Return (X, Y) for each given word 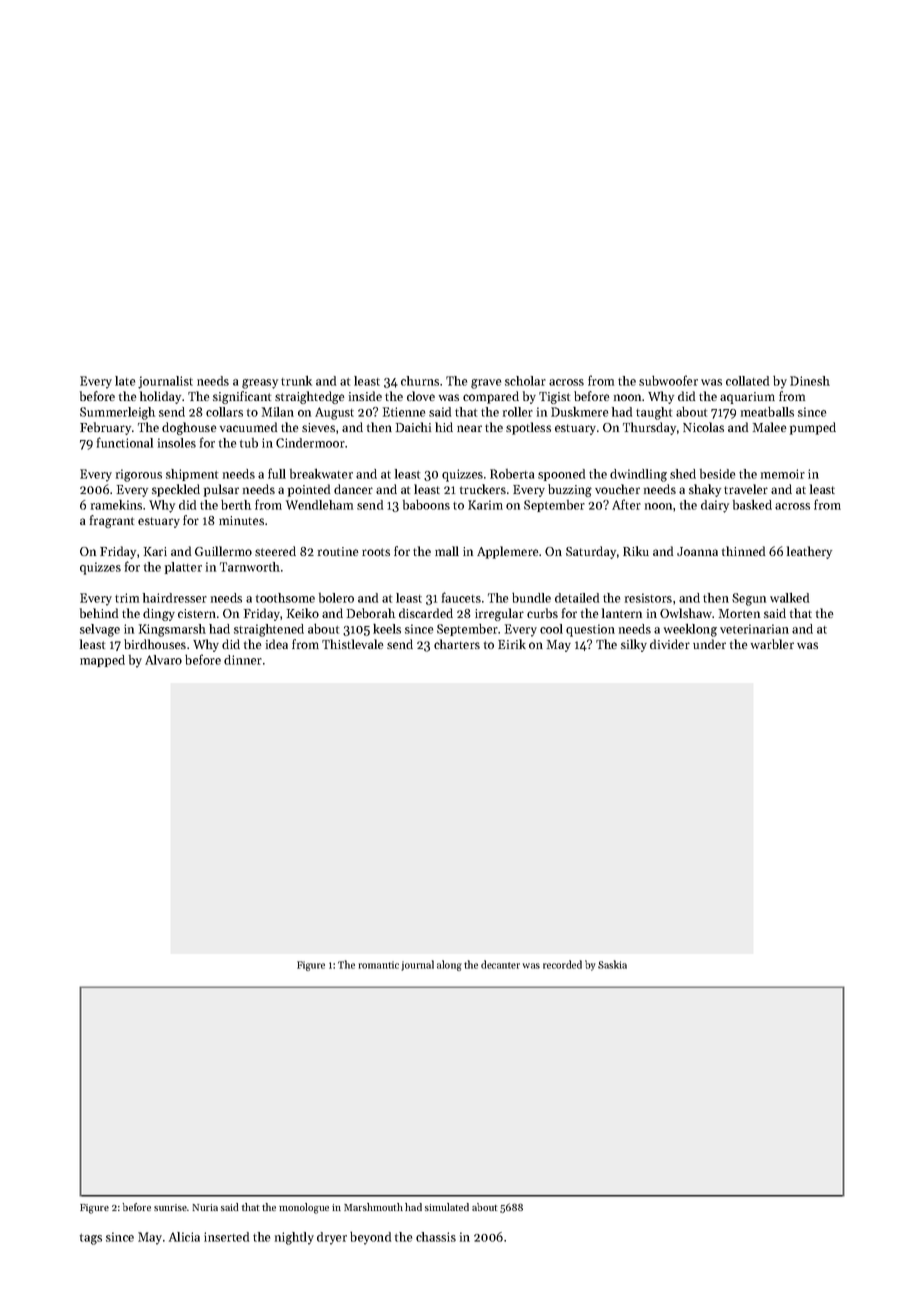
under (709, 644)
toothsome (285, 598)
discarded (426, 613)
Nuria (205, 1207)
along (449, 965)
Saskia (612, 964)
